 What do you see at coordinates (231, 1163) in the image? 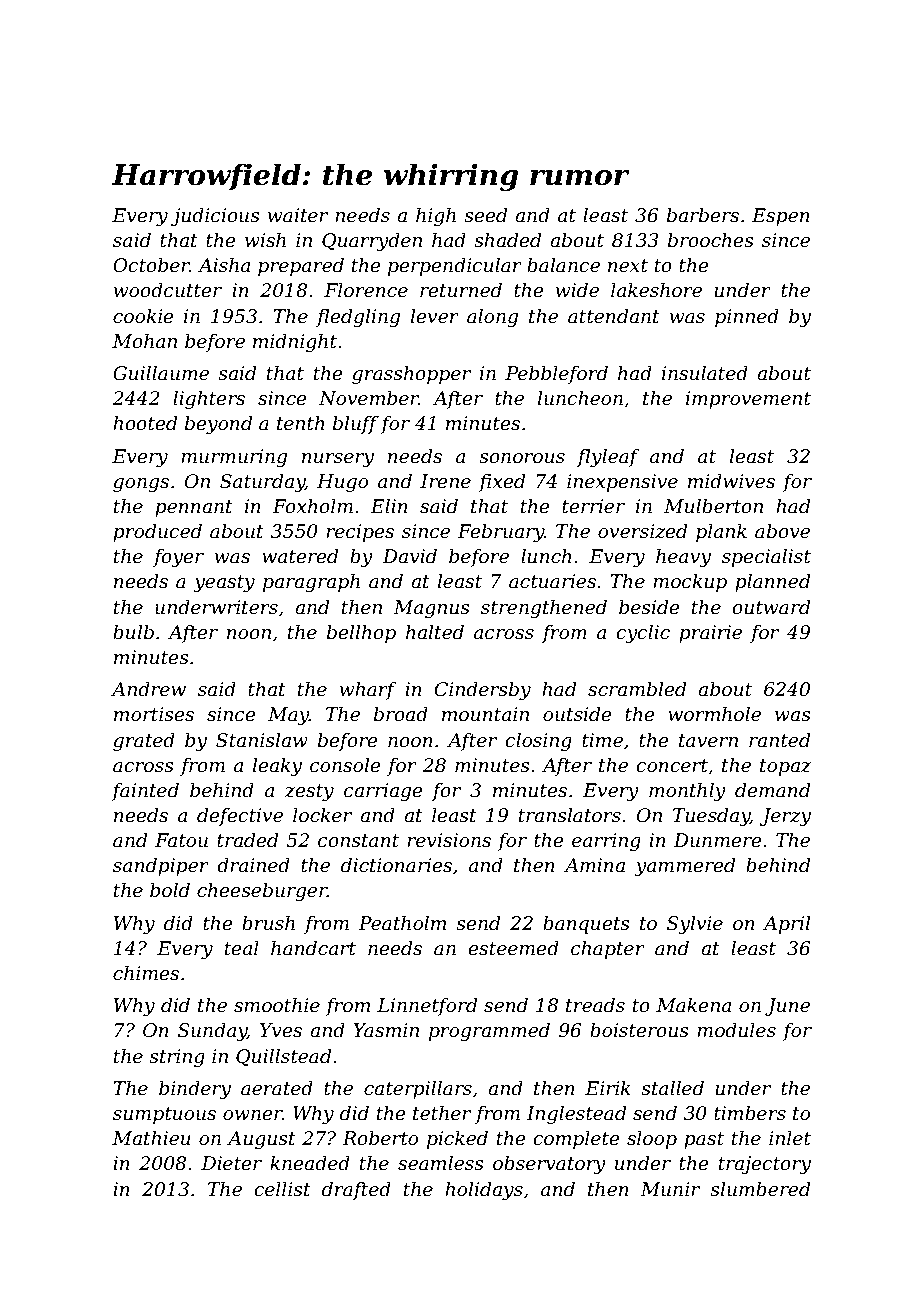
I see `Dieter` at bounding box center [231, 1163].
